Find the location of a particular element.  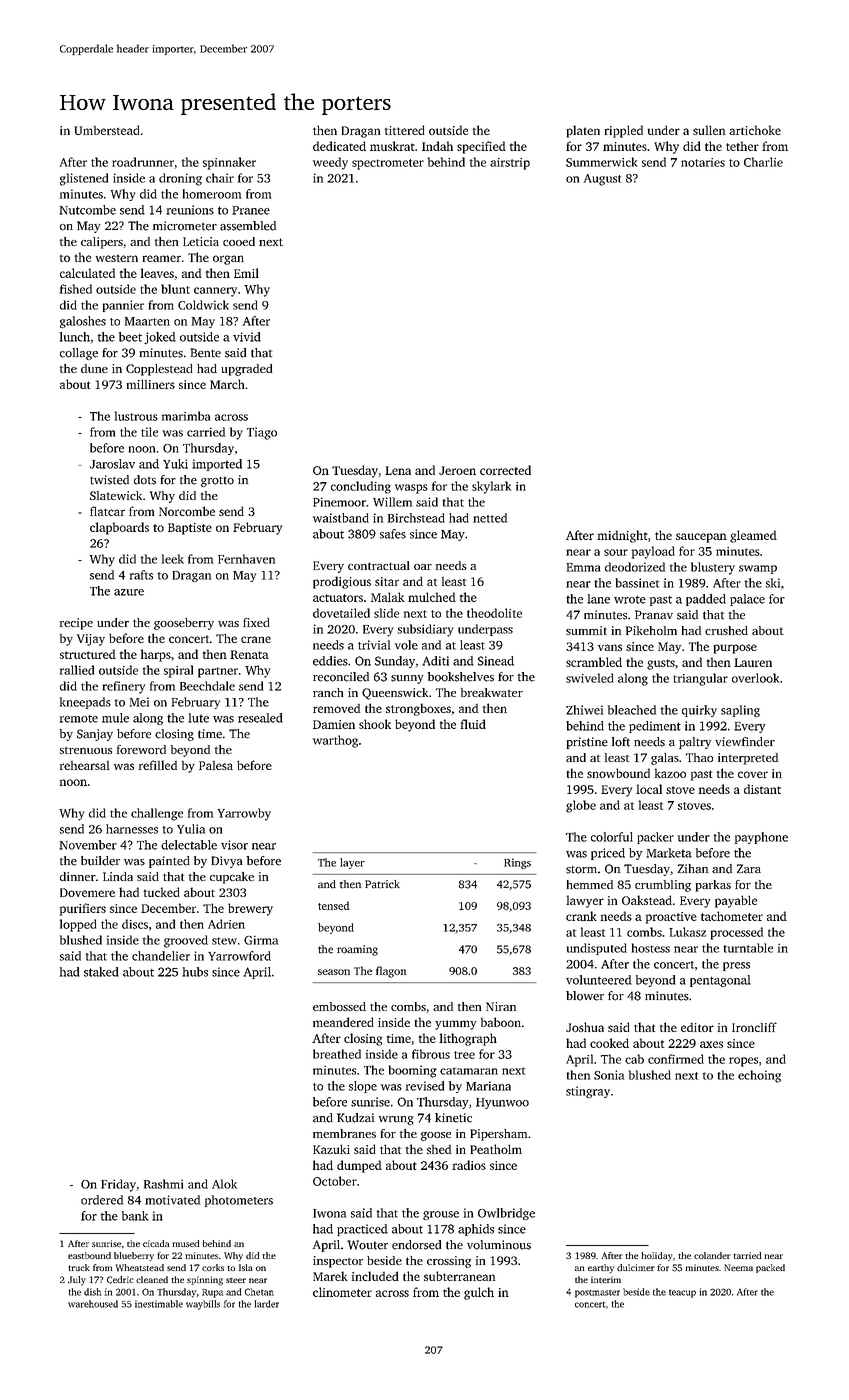

hubs is located at coordinates (195, 972).
